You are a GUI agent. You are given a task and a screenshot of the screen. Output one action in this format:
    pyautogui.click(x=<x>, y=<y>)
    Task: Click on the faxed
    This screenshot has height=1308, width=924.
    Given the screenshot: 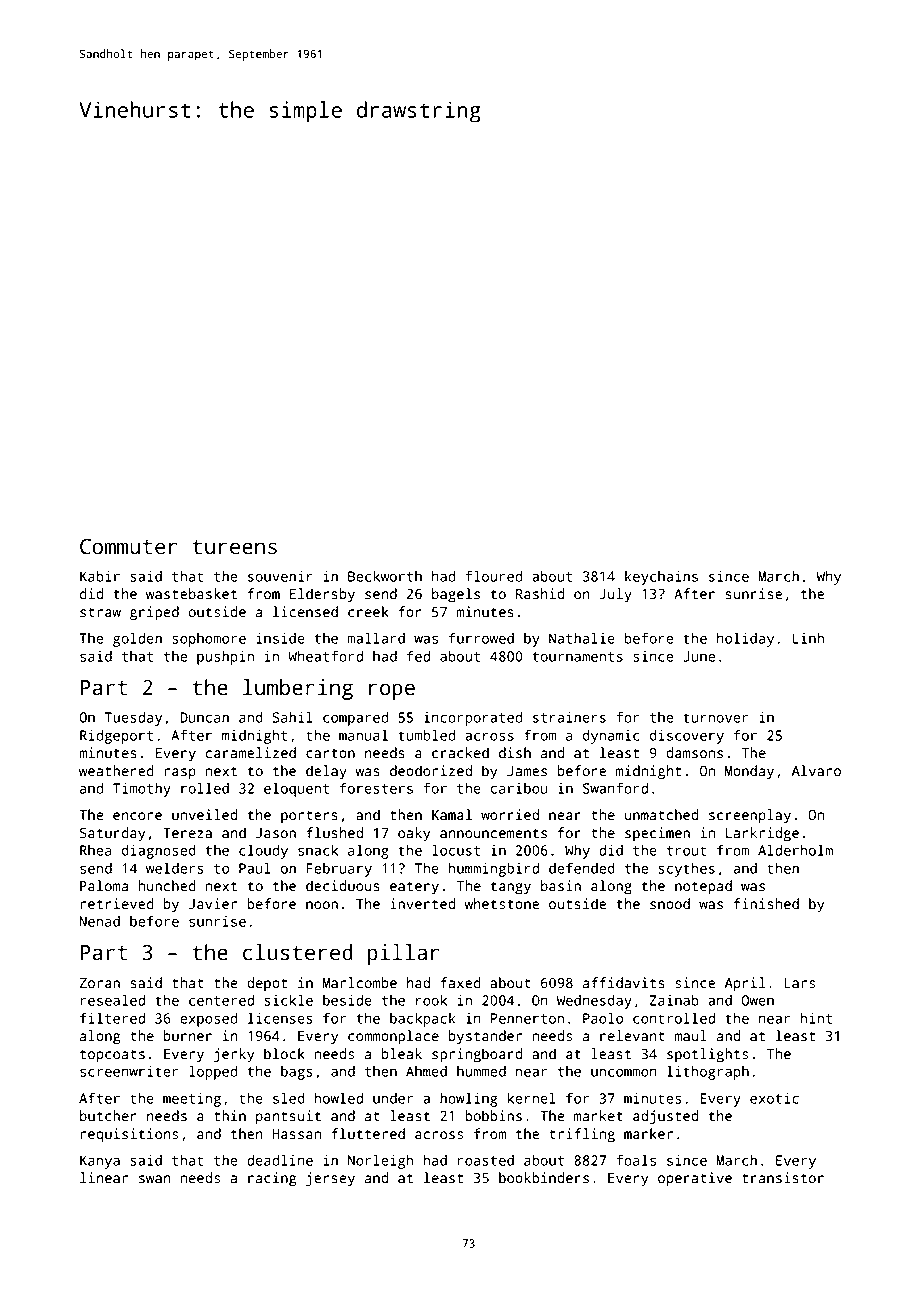 What is the action you would take?
    pyautogui.click(x=460, y=983)
